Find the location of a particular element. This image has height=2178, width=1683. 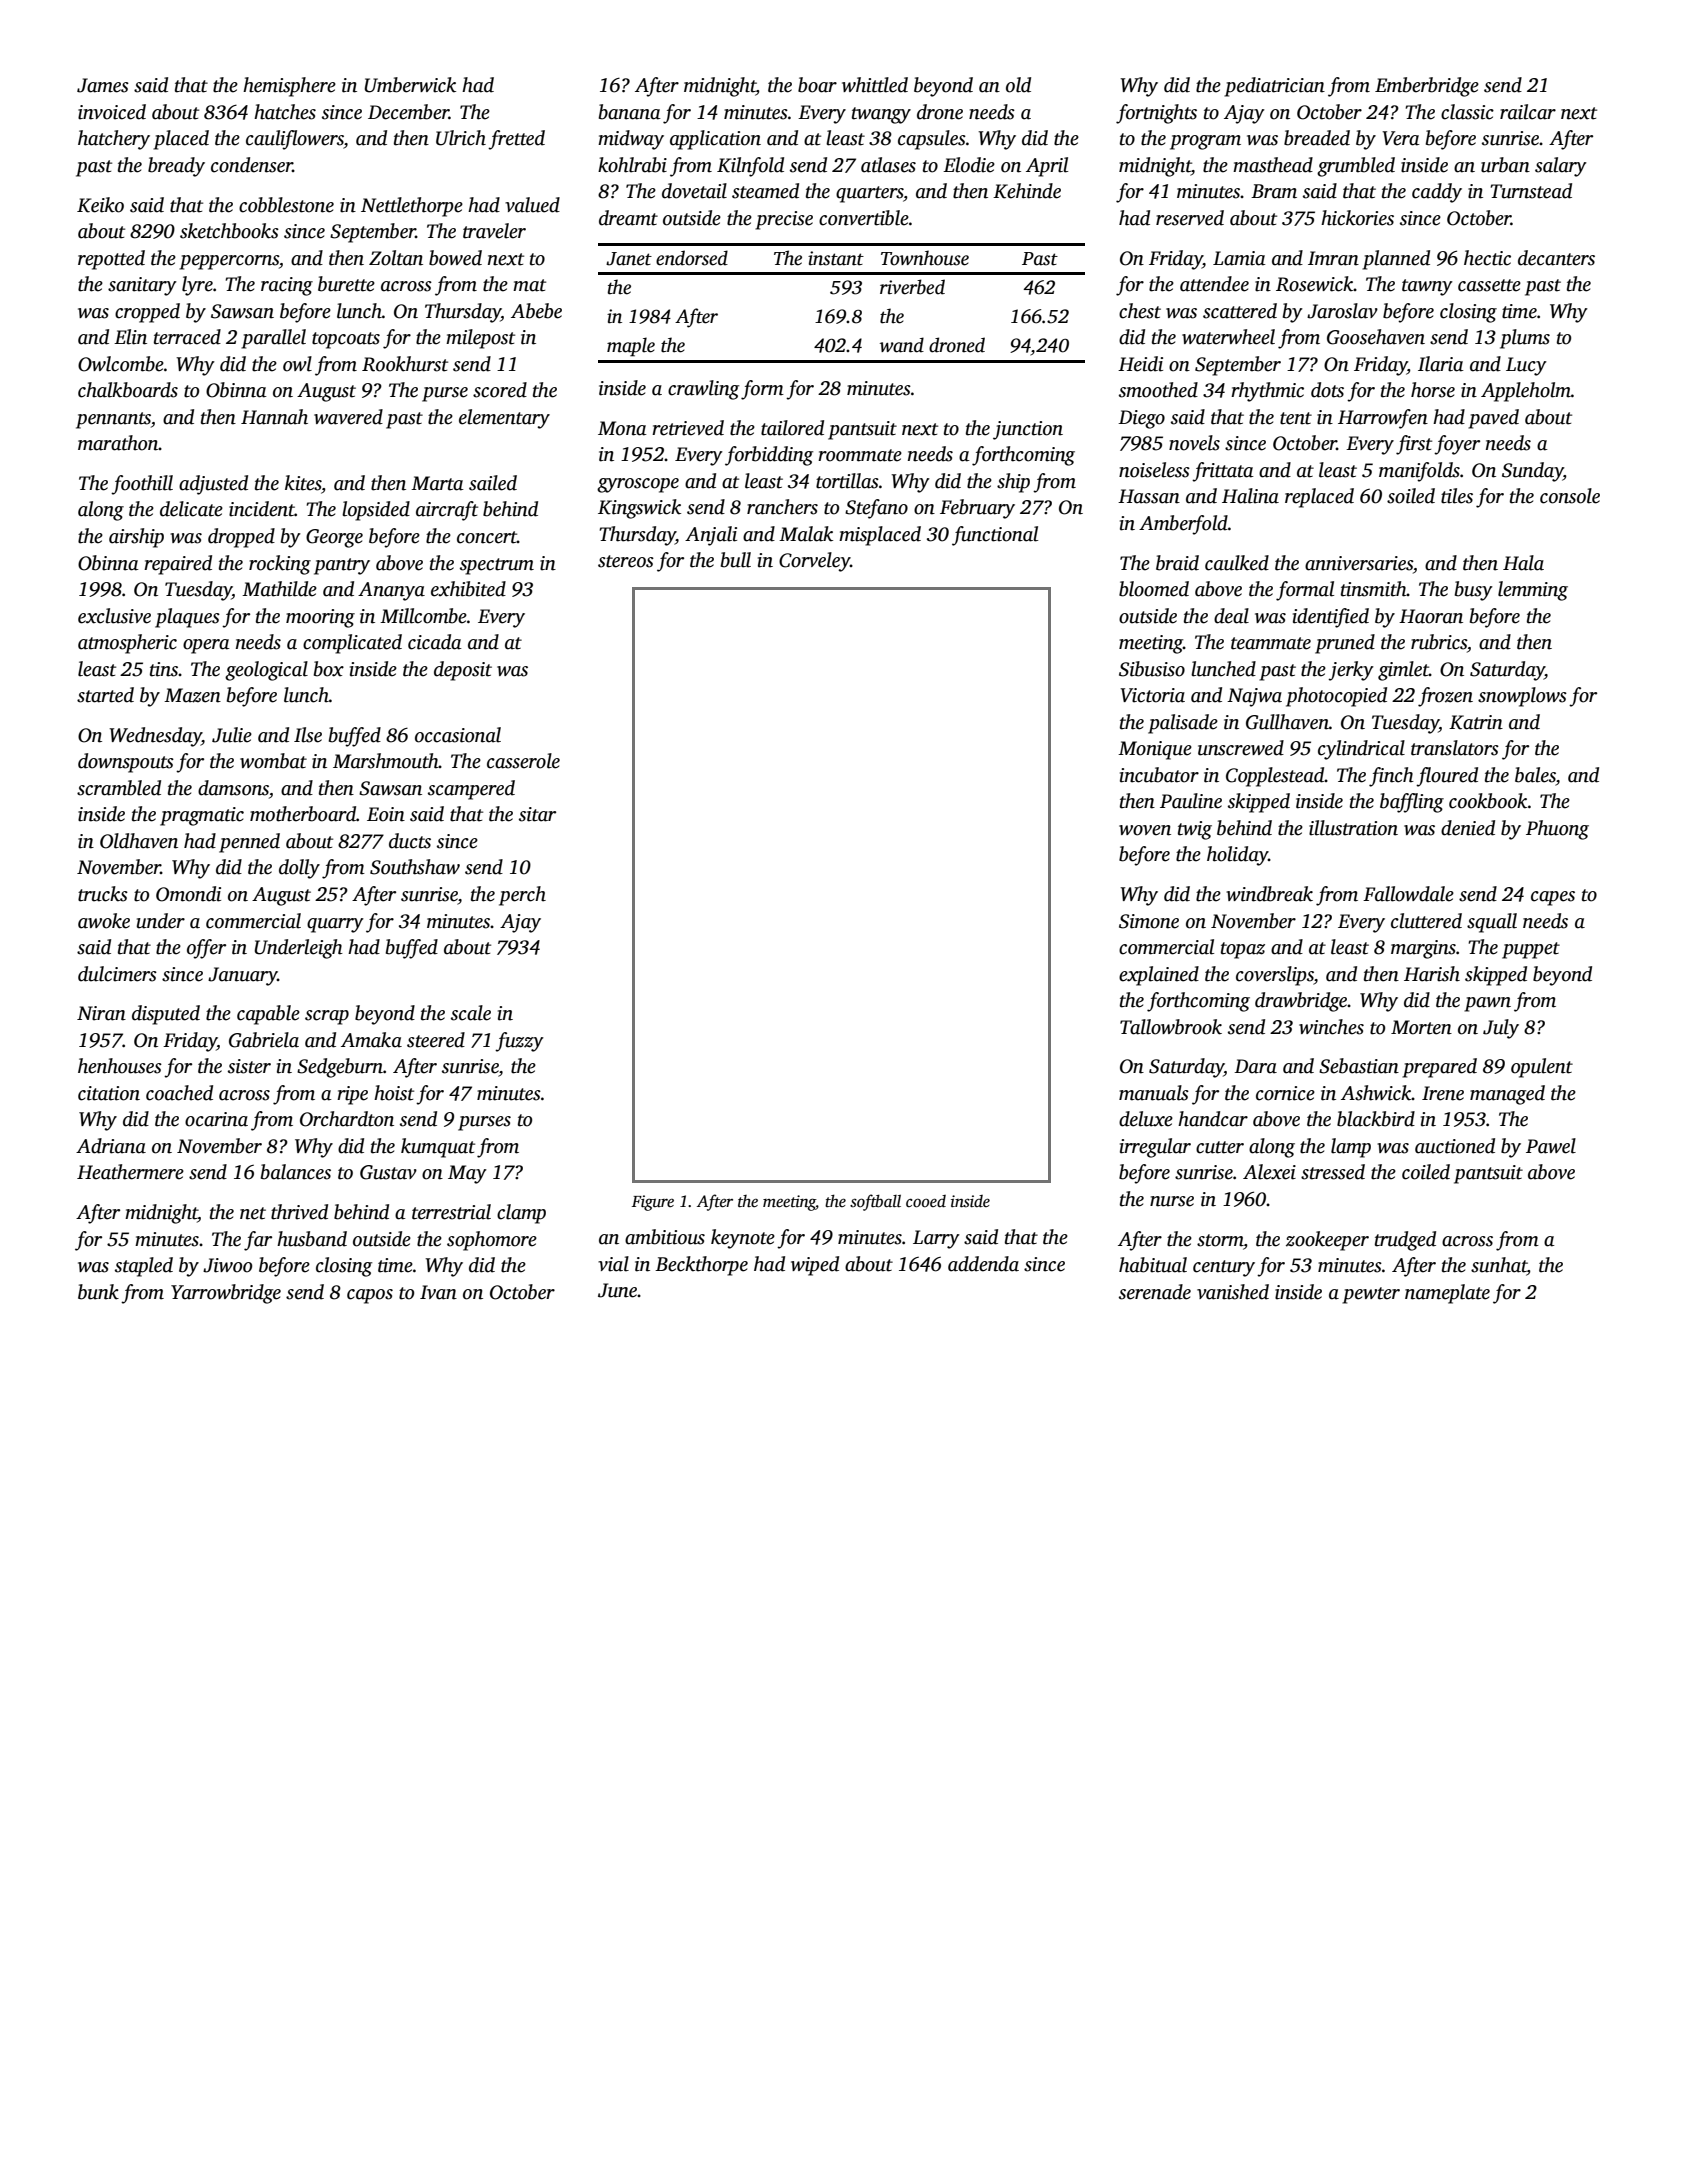

February is located at coordinates (977, 509).
